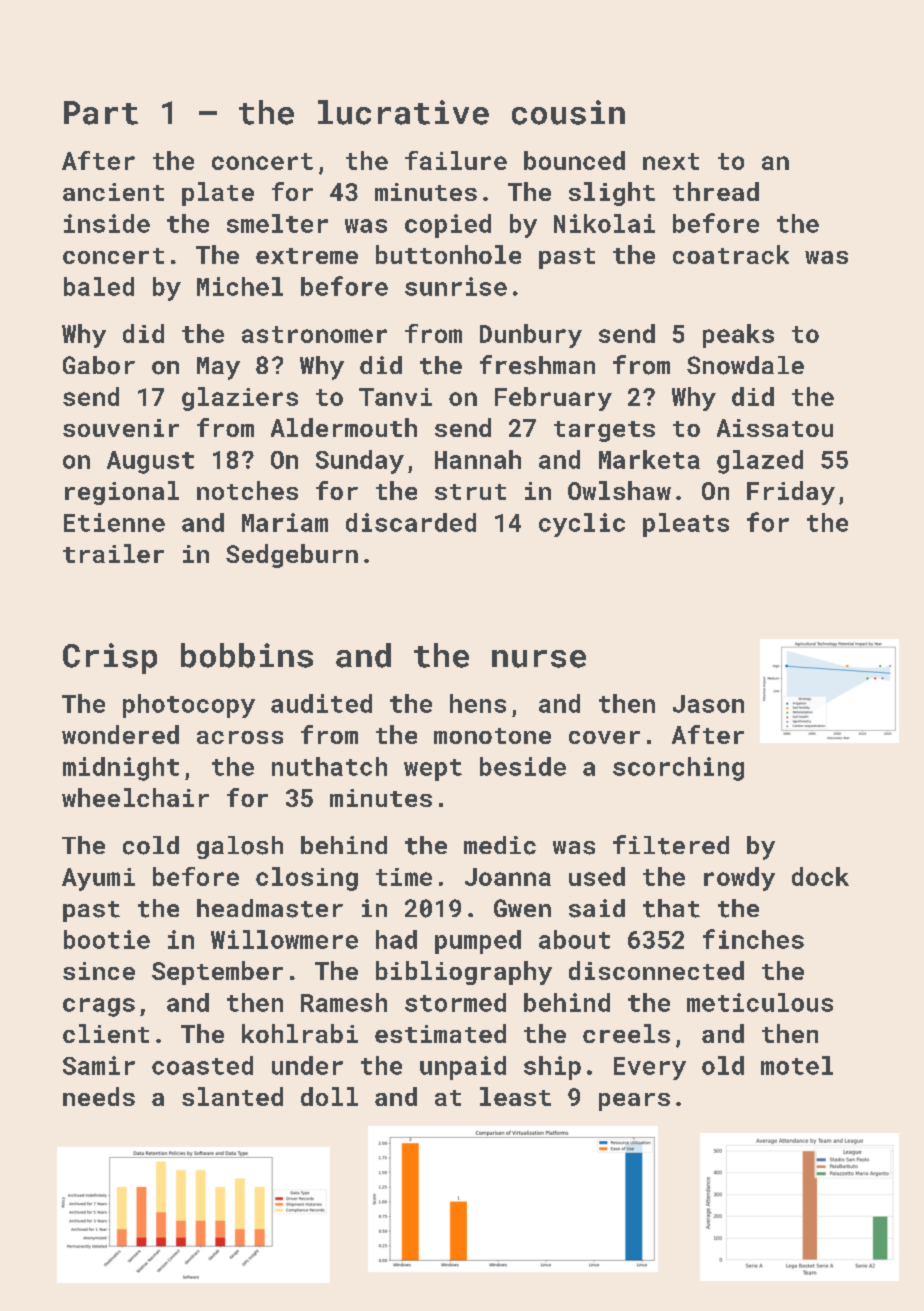  Describe the element at coordinates (716, 191) in the screenshot. I see `thread` at that location.
